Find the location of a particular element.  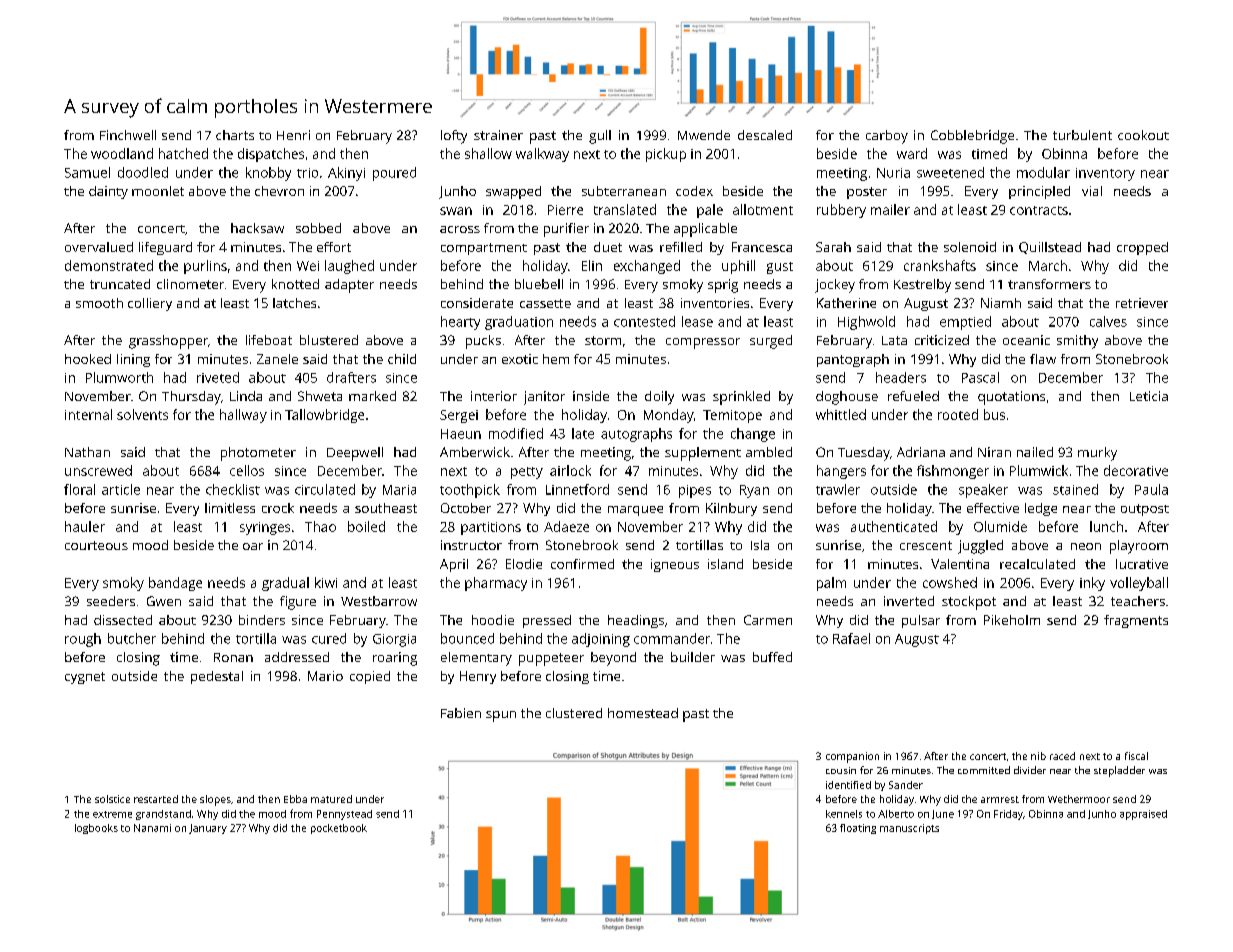

crock is located at coordinates (278, 508).
